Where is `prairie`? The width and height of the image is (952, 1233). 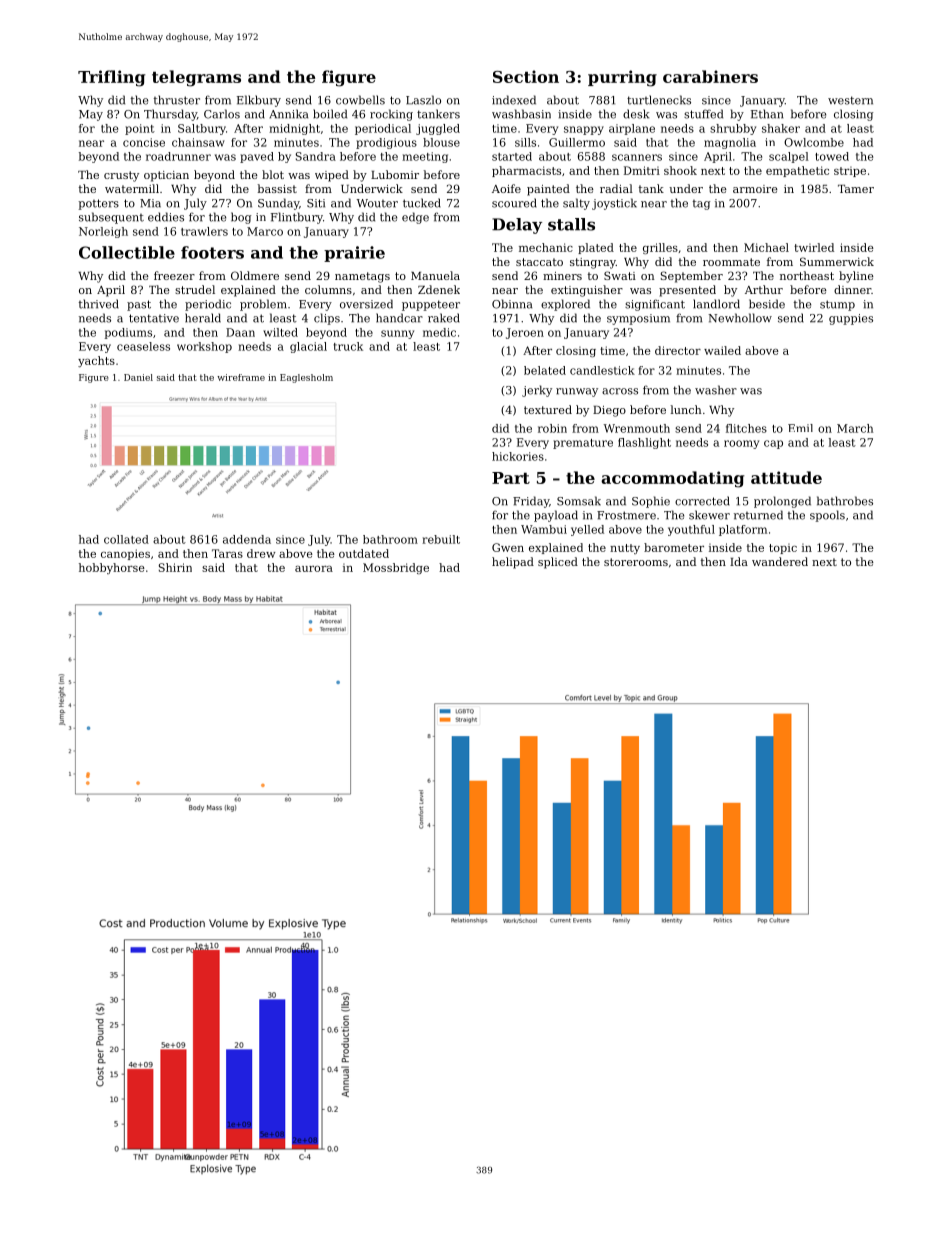
prairie is located at coordinates (354, 254).
